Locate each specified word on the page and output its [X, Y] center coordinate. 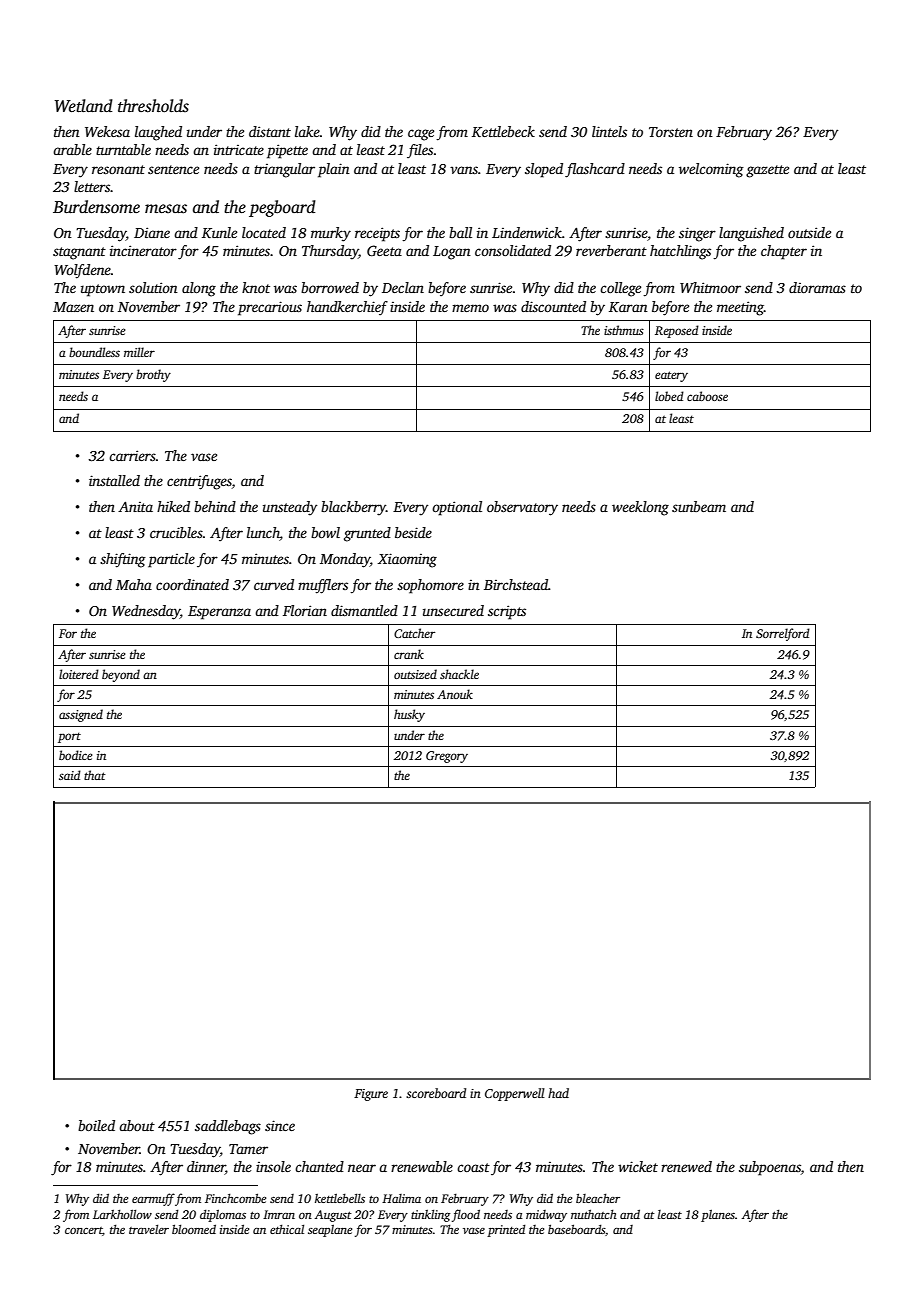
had [558, 1093]
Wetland [84, 106]
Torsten [671, 132]
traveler [149, 1229]
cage [421, 135]
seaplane [330, 1231]
